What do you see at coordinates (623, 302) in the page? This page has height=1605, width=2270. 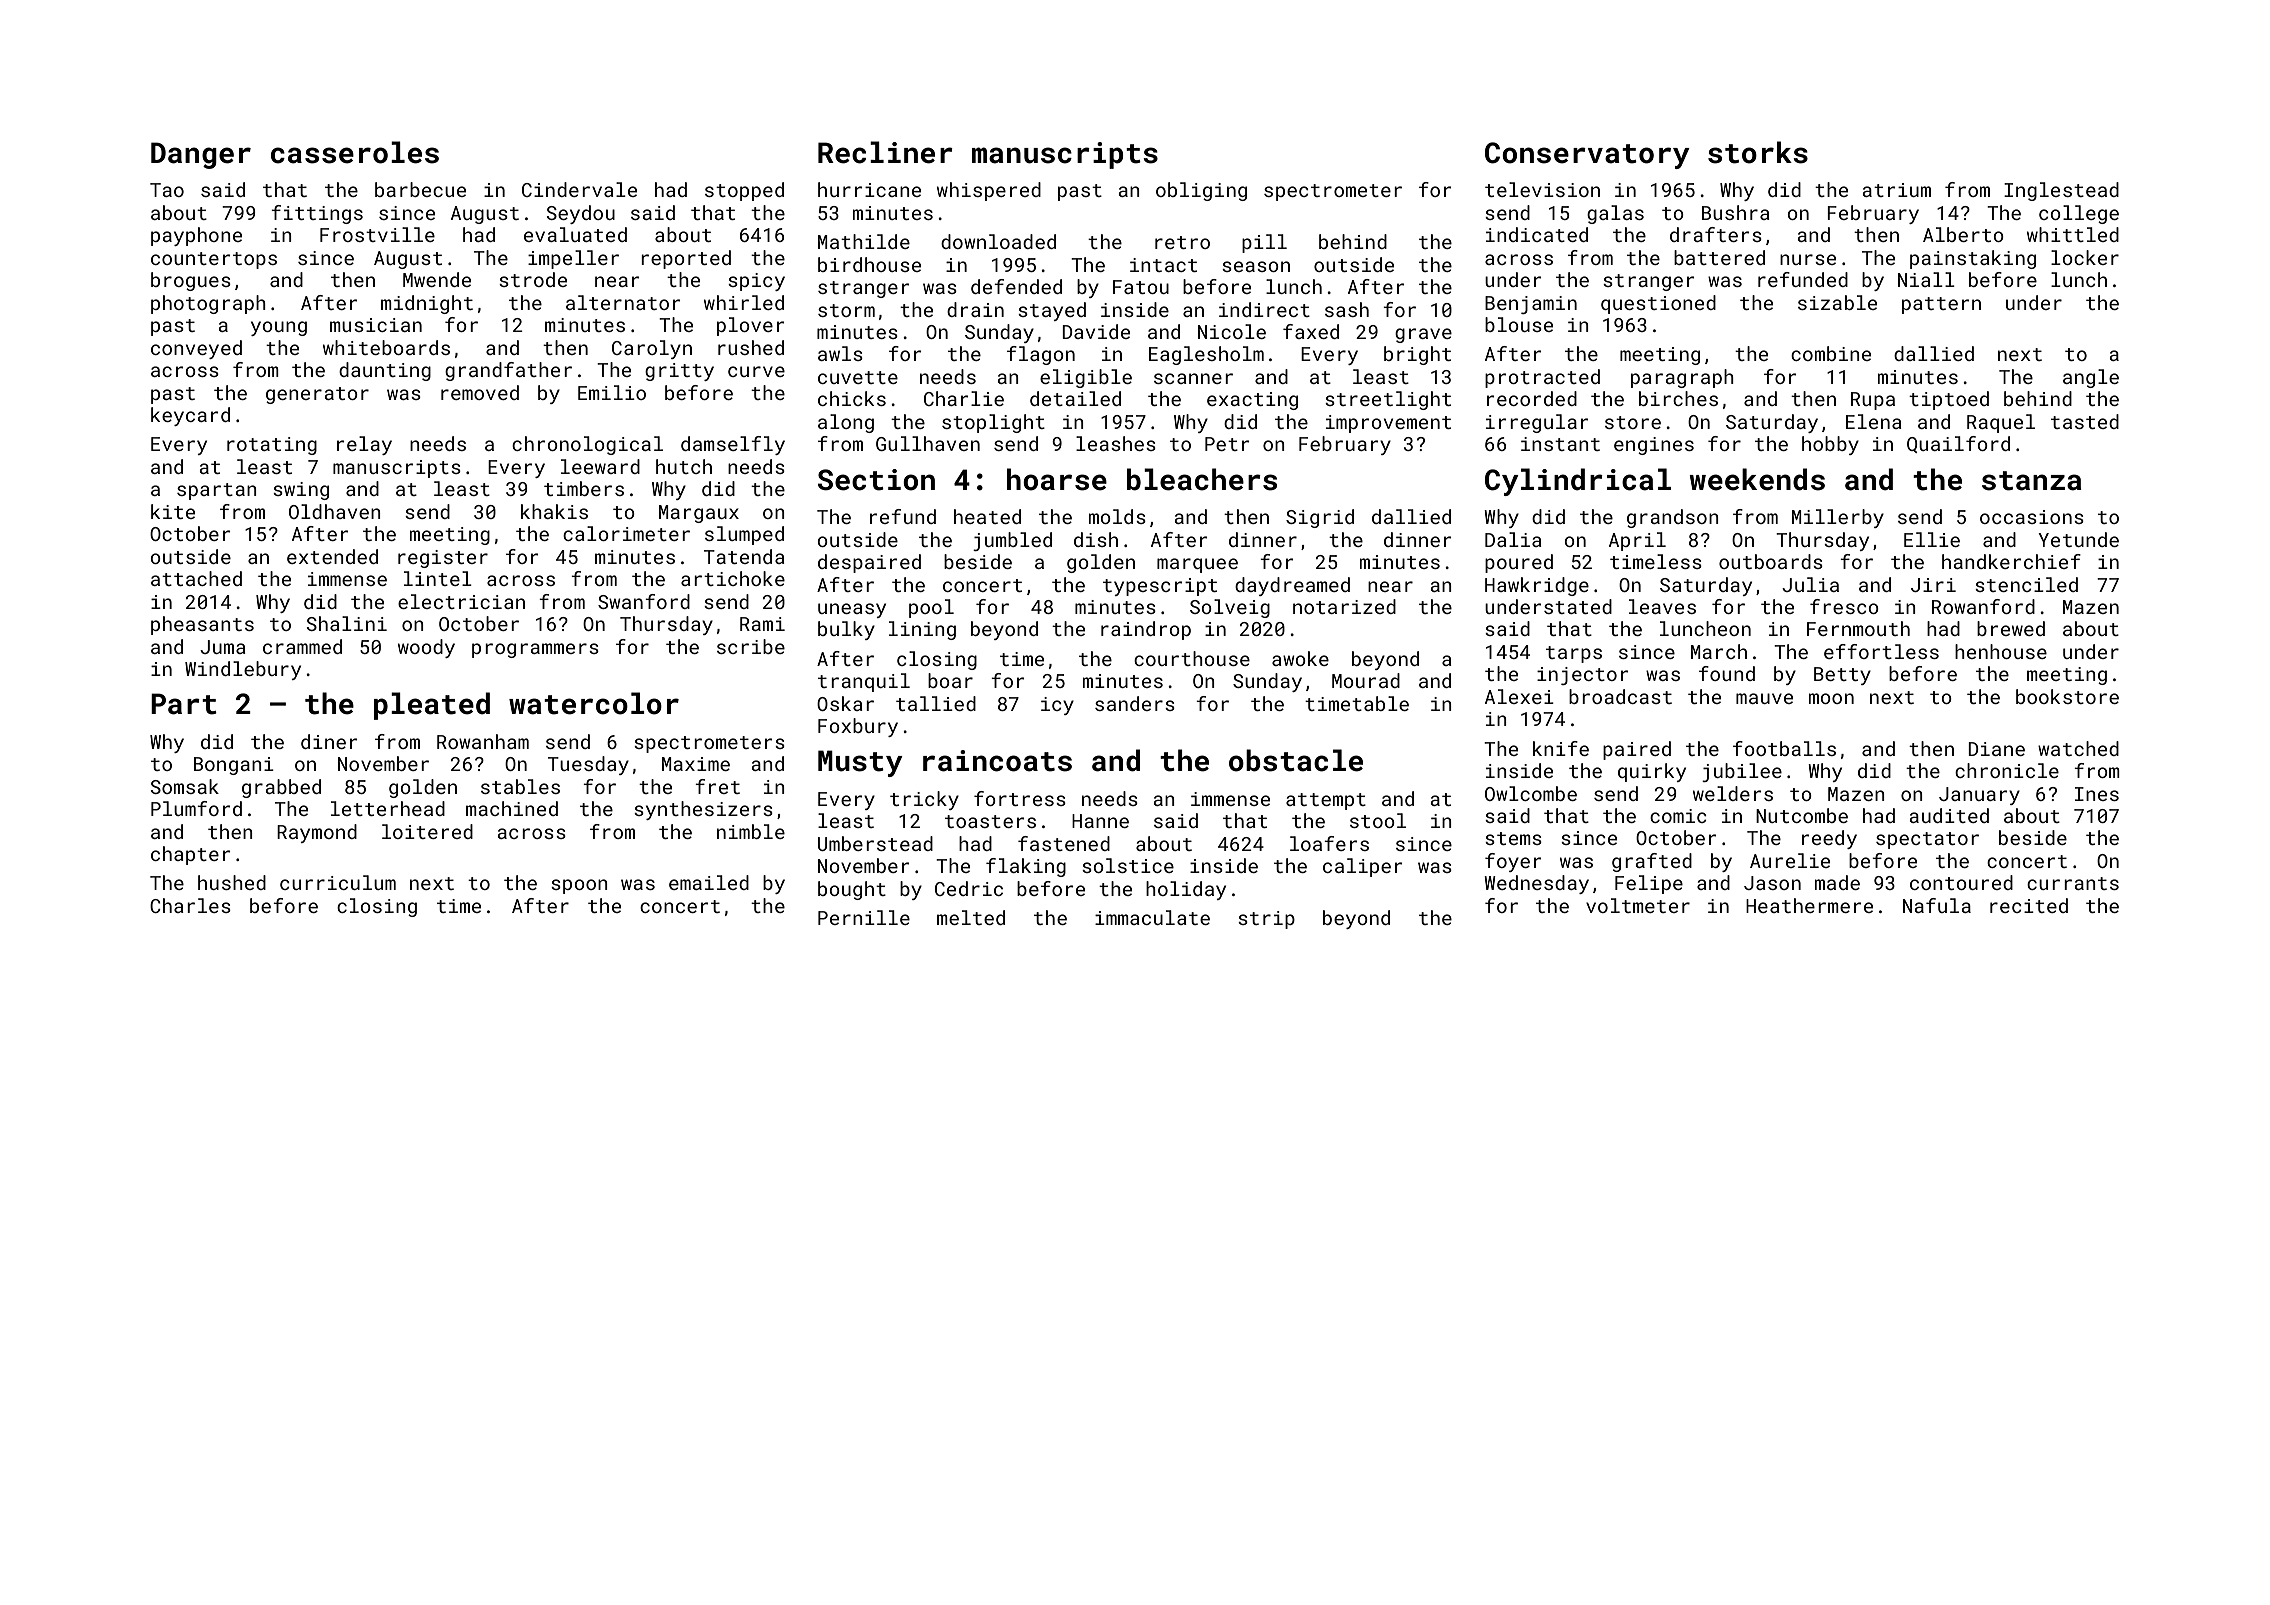 I see `alternator` at bounding box center [623, 302].
